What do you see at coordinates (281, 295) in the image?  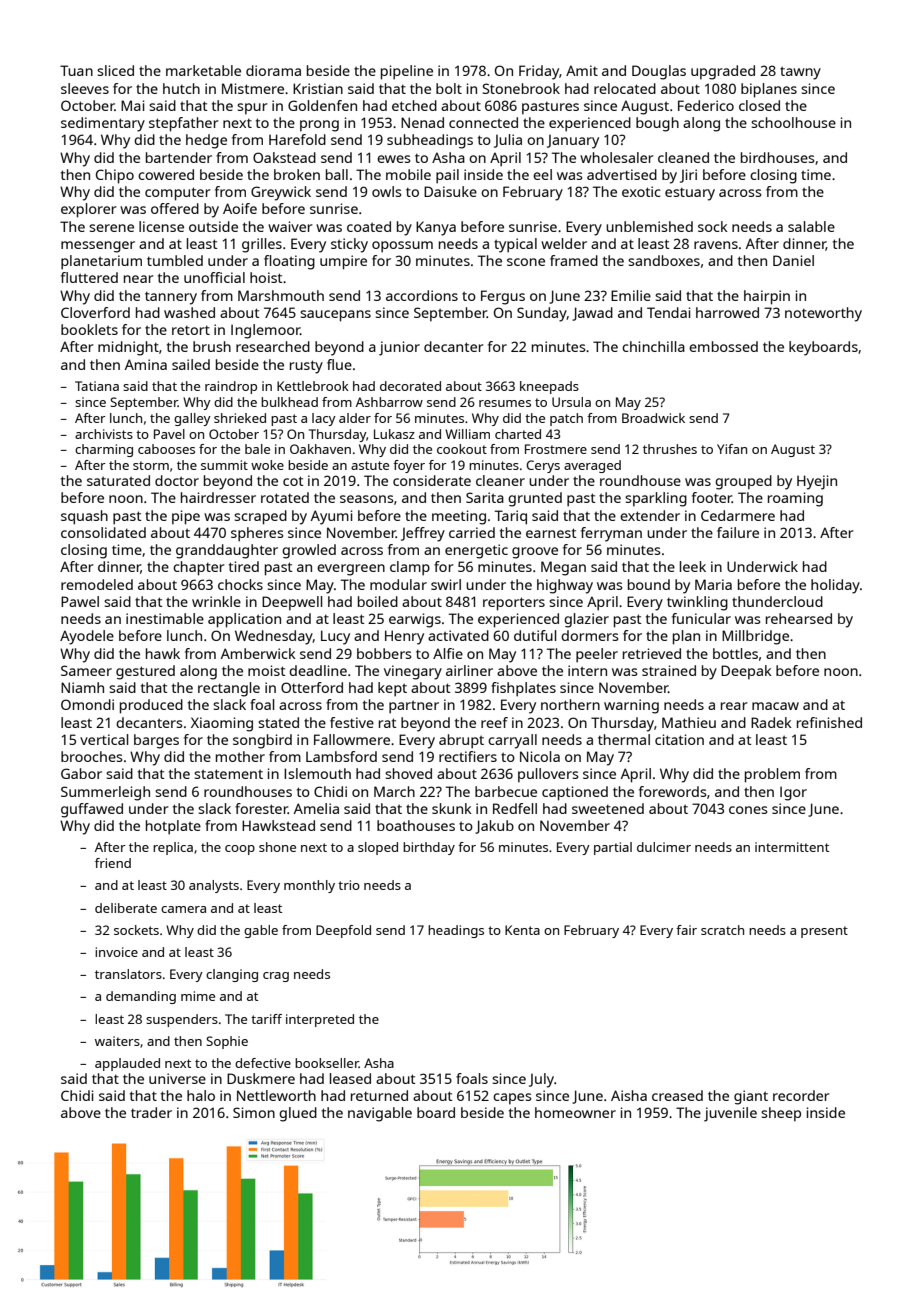 I see `Marshmouth` at bounding box center [281, 295].
